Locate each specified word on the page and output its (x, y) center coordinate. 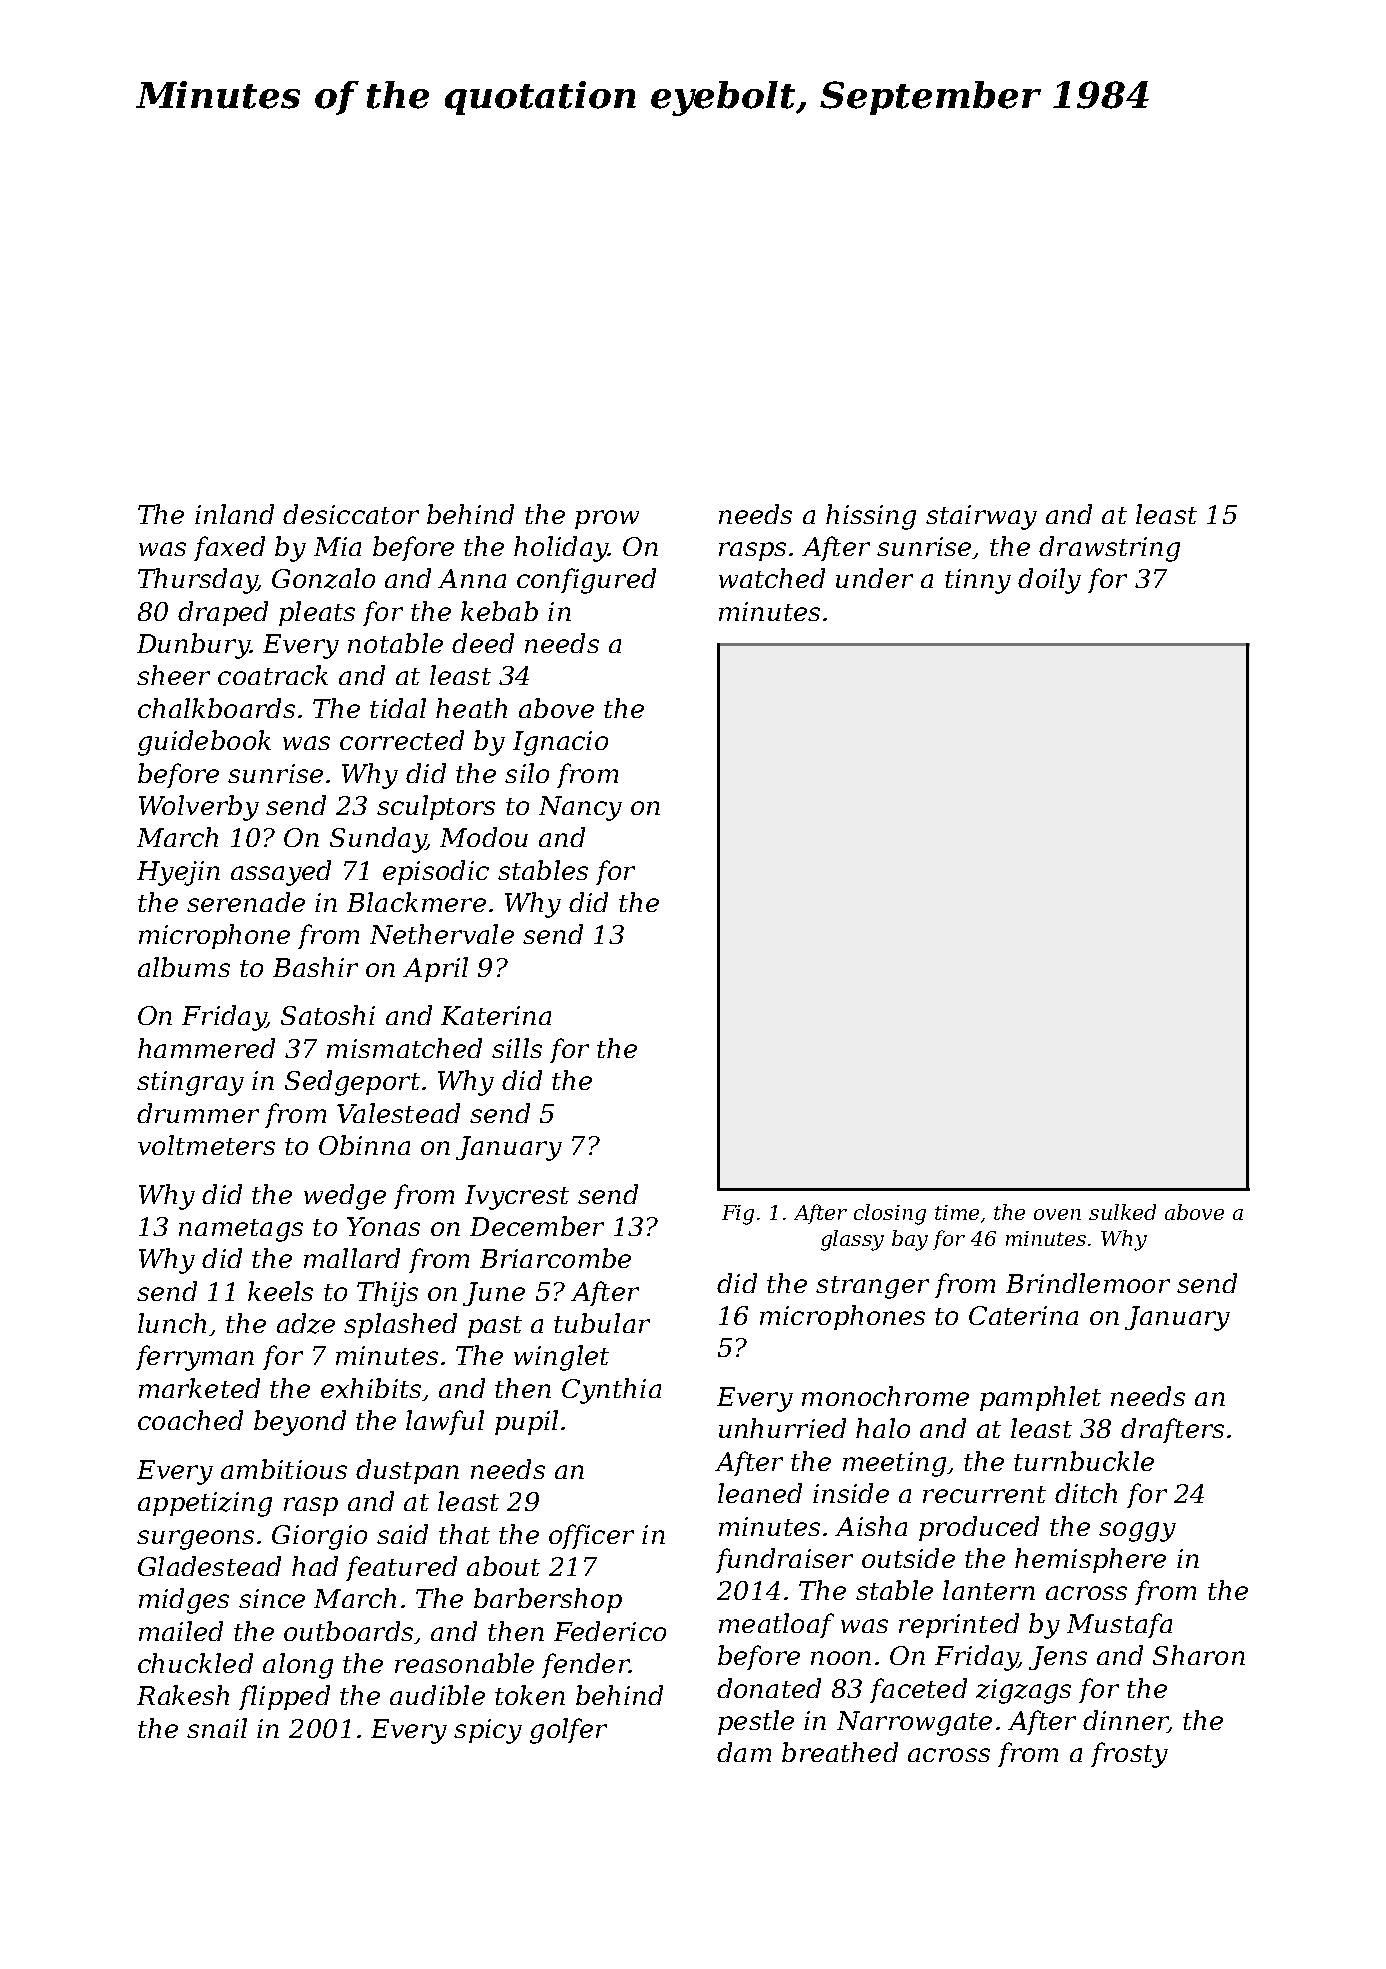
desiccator (351, 514)
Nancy (580, 808)
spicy (488, 1731)
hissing (871, 517)
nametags (241, 1230)
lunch (172, 1323)
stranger (872, 1287)
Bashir (315, 967)
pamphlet (1040, 1398)
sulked (1122, 1212)
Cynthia (611, 1391)
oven (1057, 1214)
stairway (981, 517)
